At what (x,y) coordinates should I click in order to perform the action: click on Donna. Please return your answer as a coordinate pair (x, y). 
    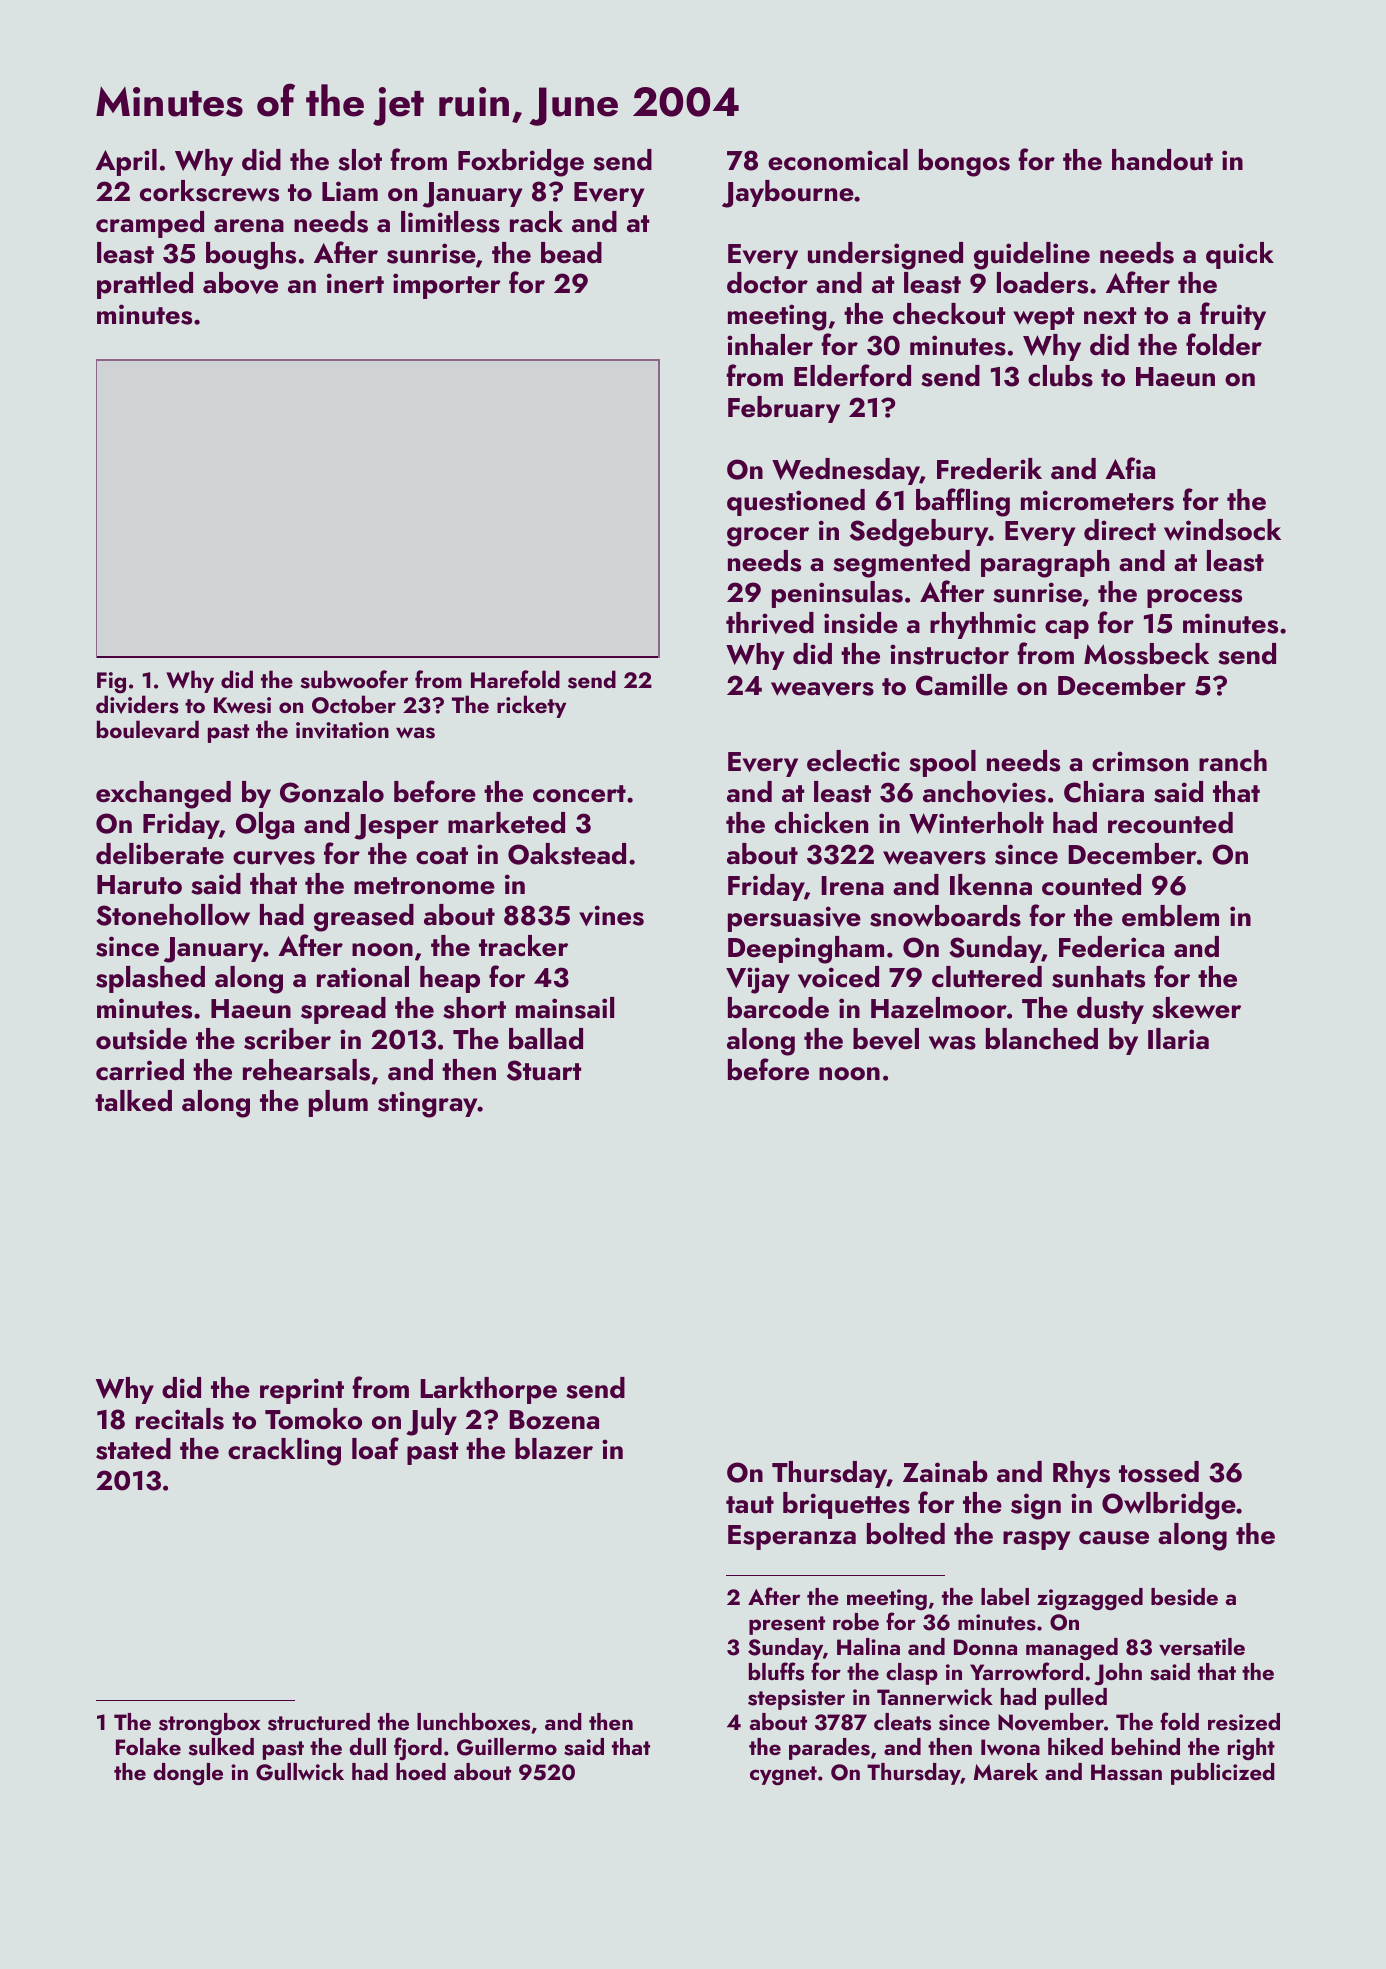
    Looking at the image, I should click on (985, 1647).
